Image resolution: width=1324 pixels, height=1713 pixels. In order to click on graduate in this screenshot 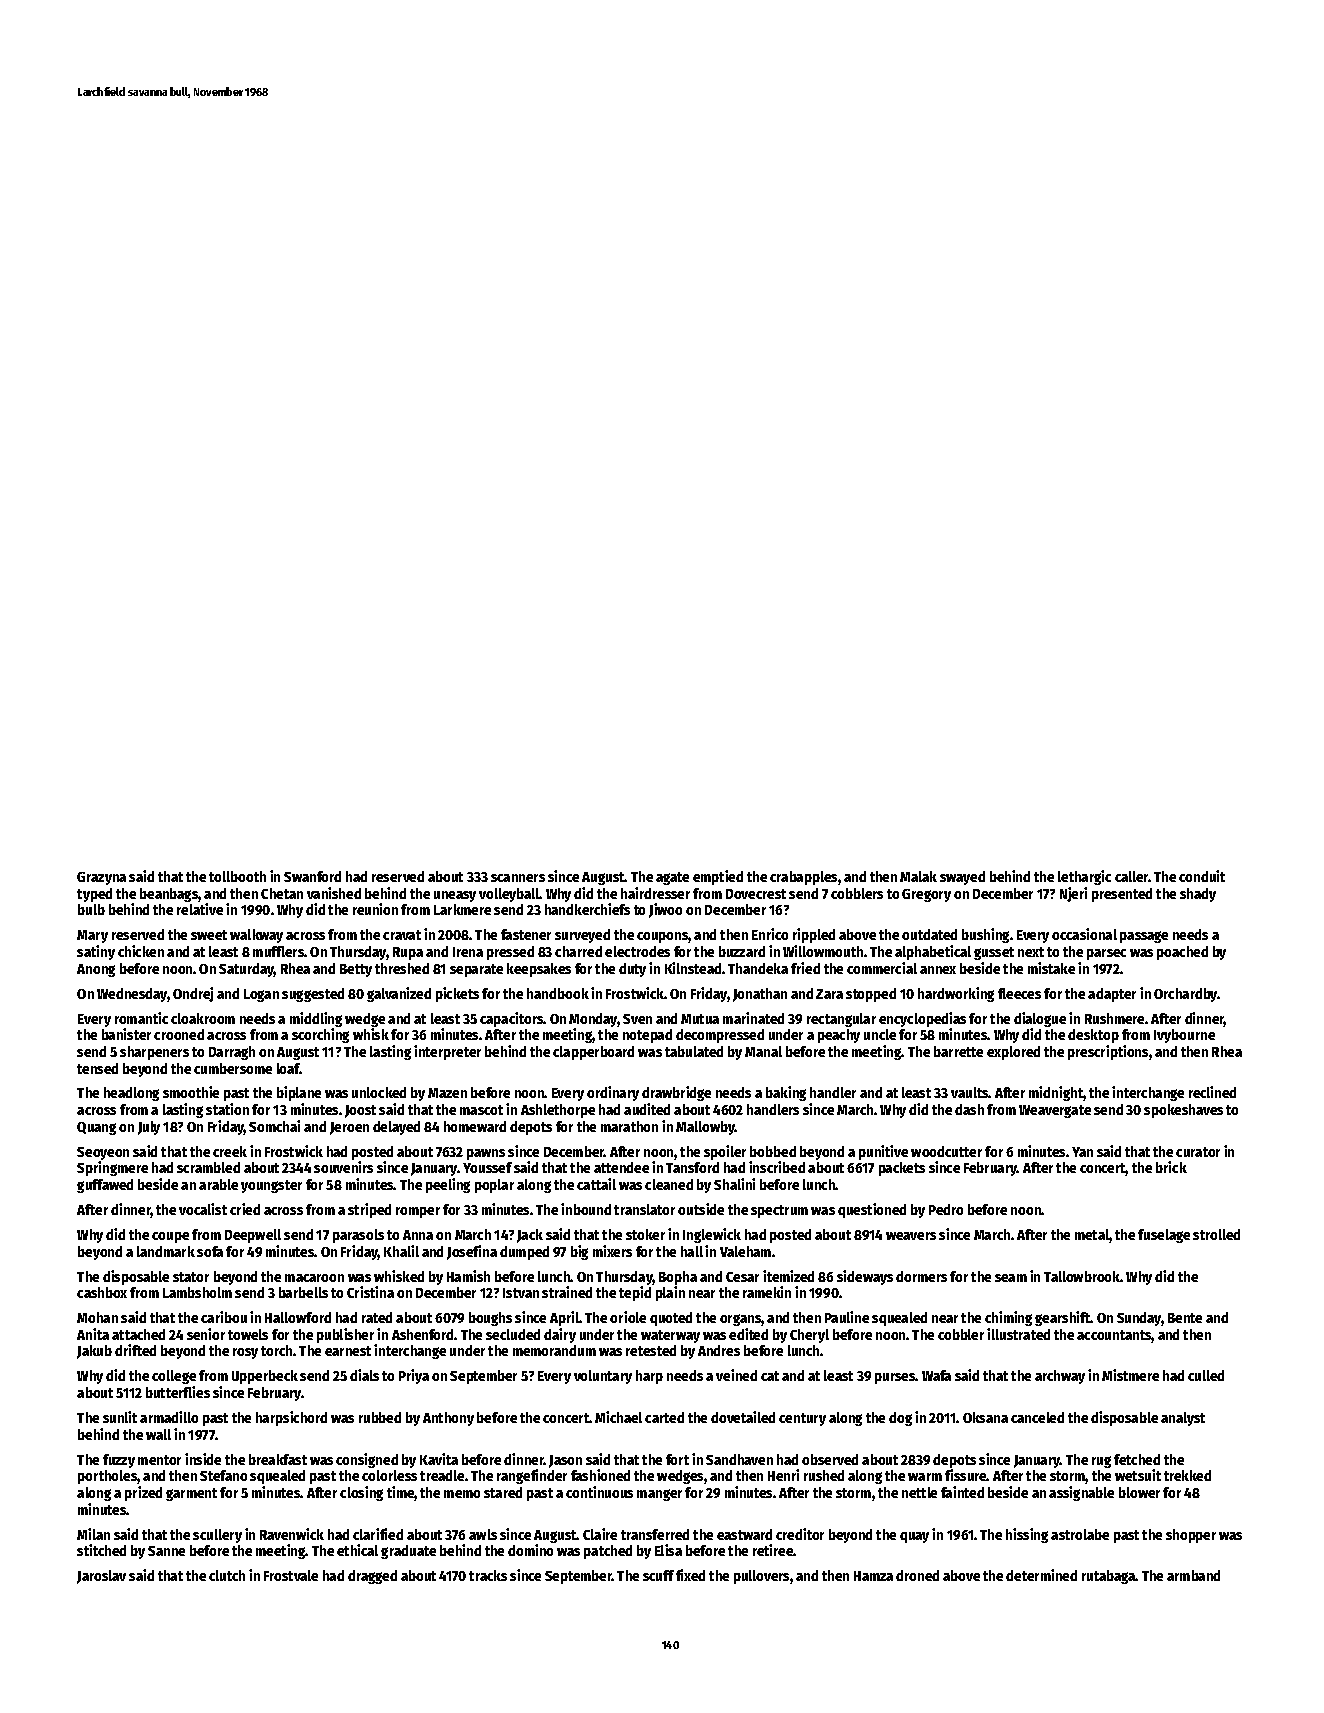, I will do `click(408, 1552)`.
